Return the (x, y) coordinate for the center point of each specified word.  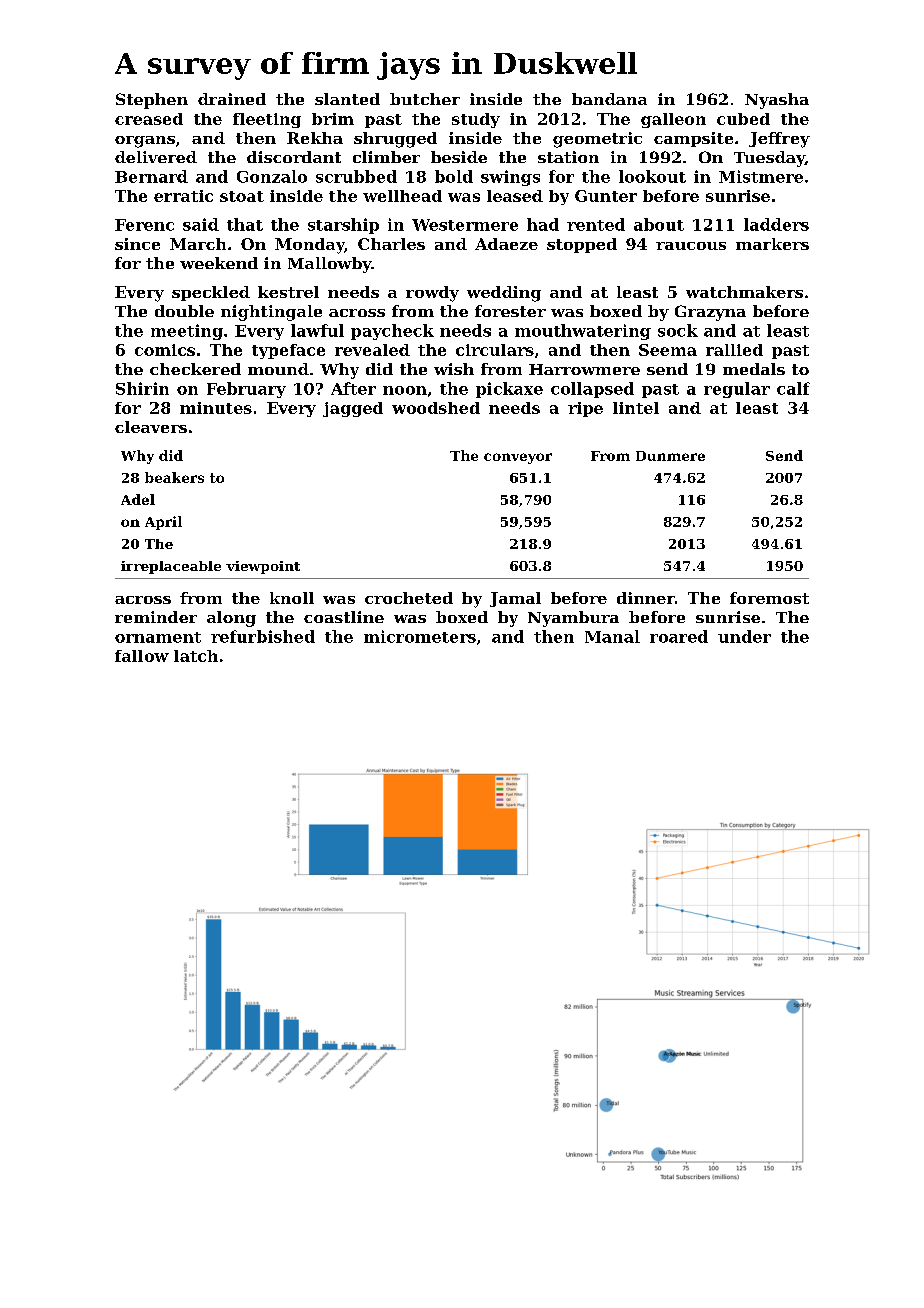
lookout (652, 176)
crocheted (409, 598)
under (744, 636)
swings (510, 178)
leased (515, 196)
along (231, 619)
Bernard (151, 176)
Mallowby (330, 265)
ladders (776, 224)
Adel (138, 499)
